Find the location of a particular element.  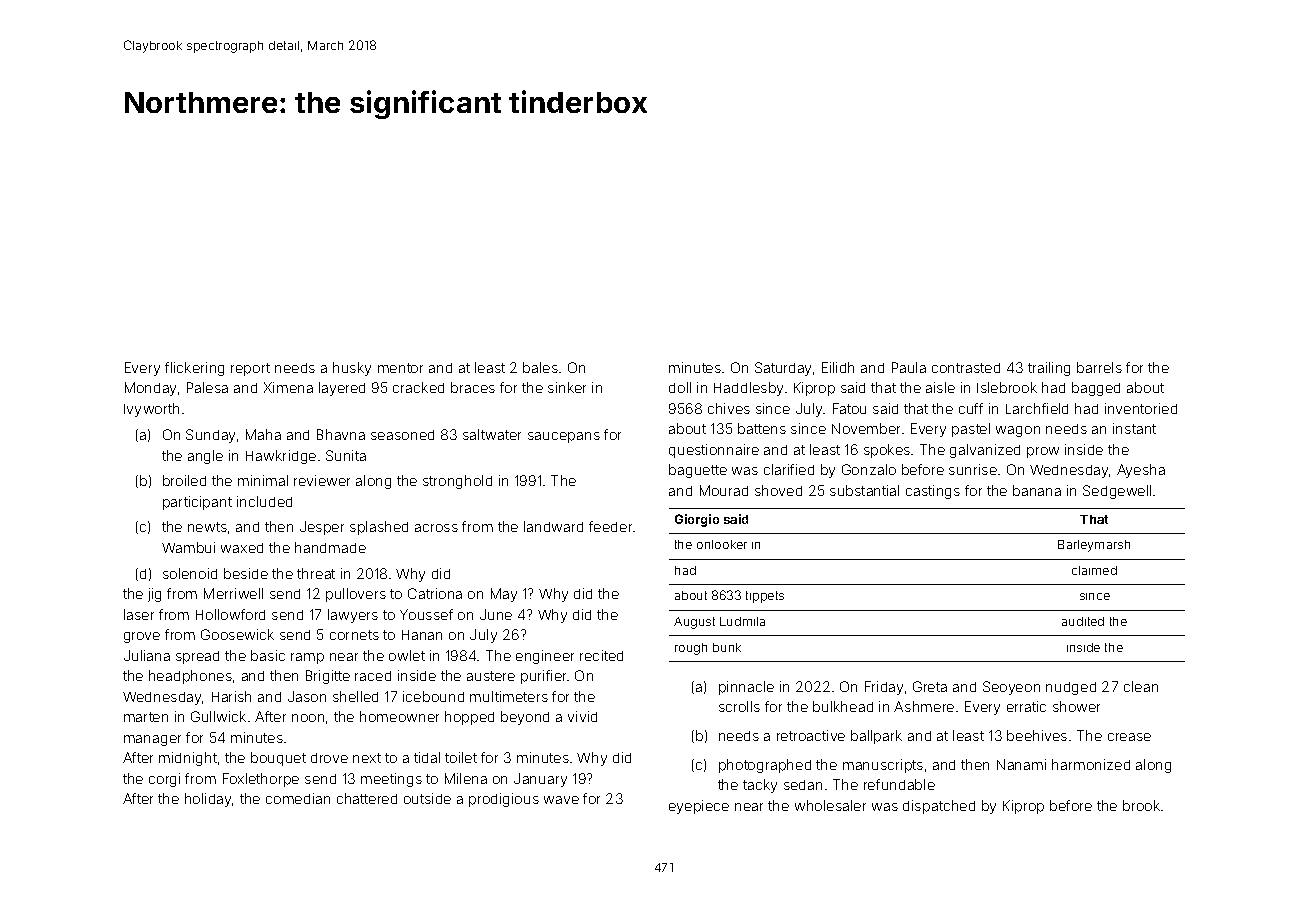

onlooker is located at coordinates (722, 544).
